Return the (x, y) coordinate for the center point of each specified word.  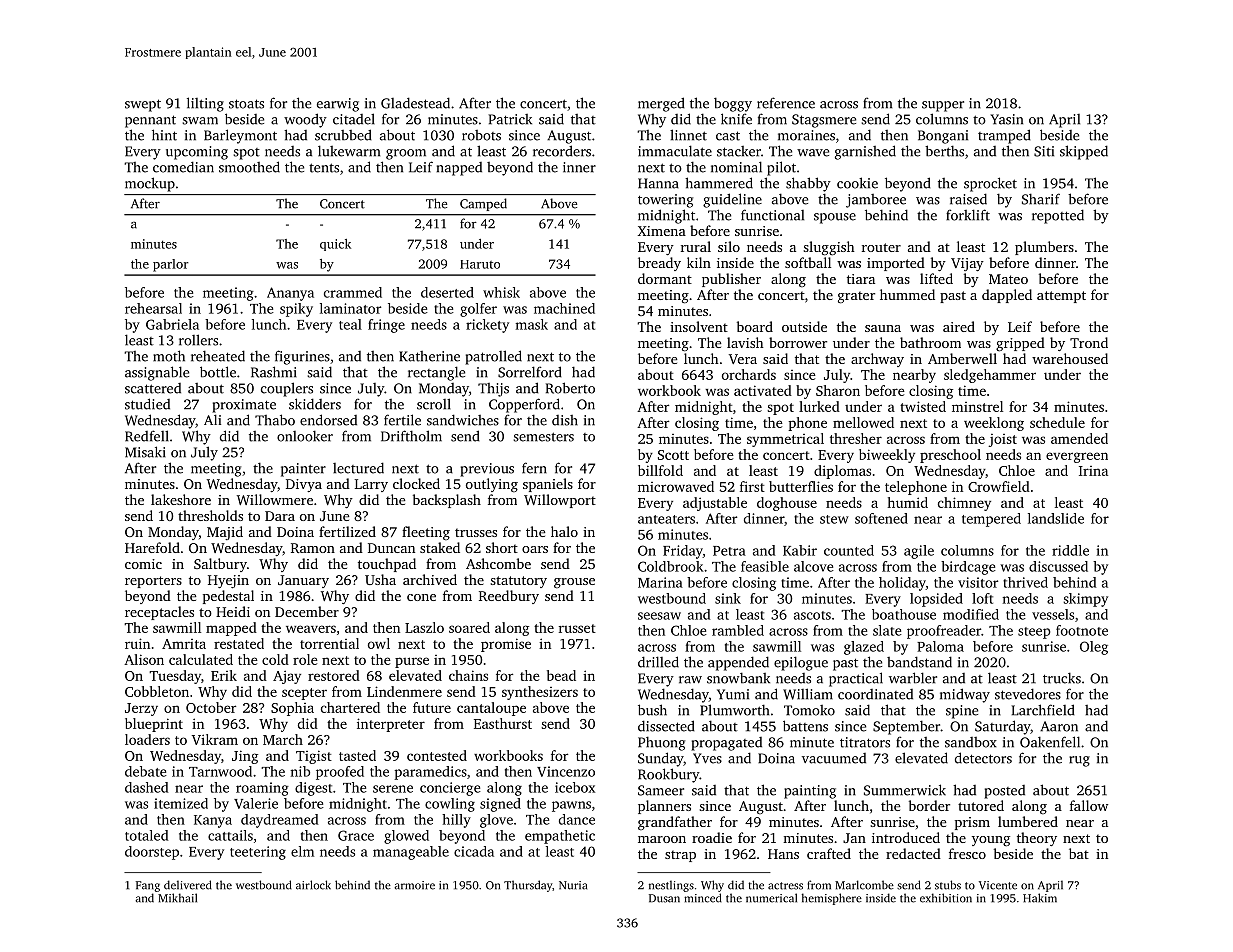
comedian (183, 167)
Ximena (662, 231)
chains (468, 675)
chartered (350, 707)
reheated (218, 356)
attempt (1061, 297)
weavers (311, 629)
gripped (1020, 344)
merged (661, 104)
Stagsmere (824, 121)
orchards (749, 374)
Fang (148, 886)
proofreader (944, 632)
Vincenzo (566, 771)
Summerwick (905, 790)
